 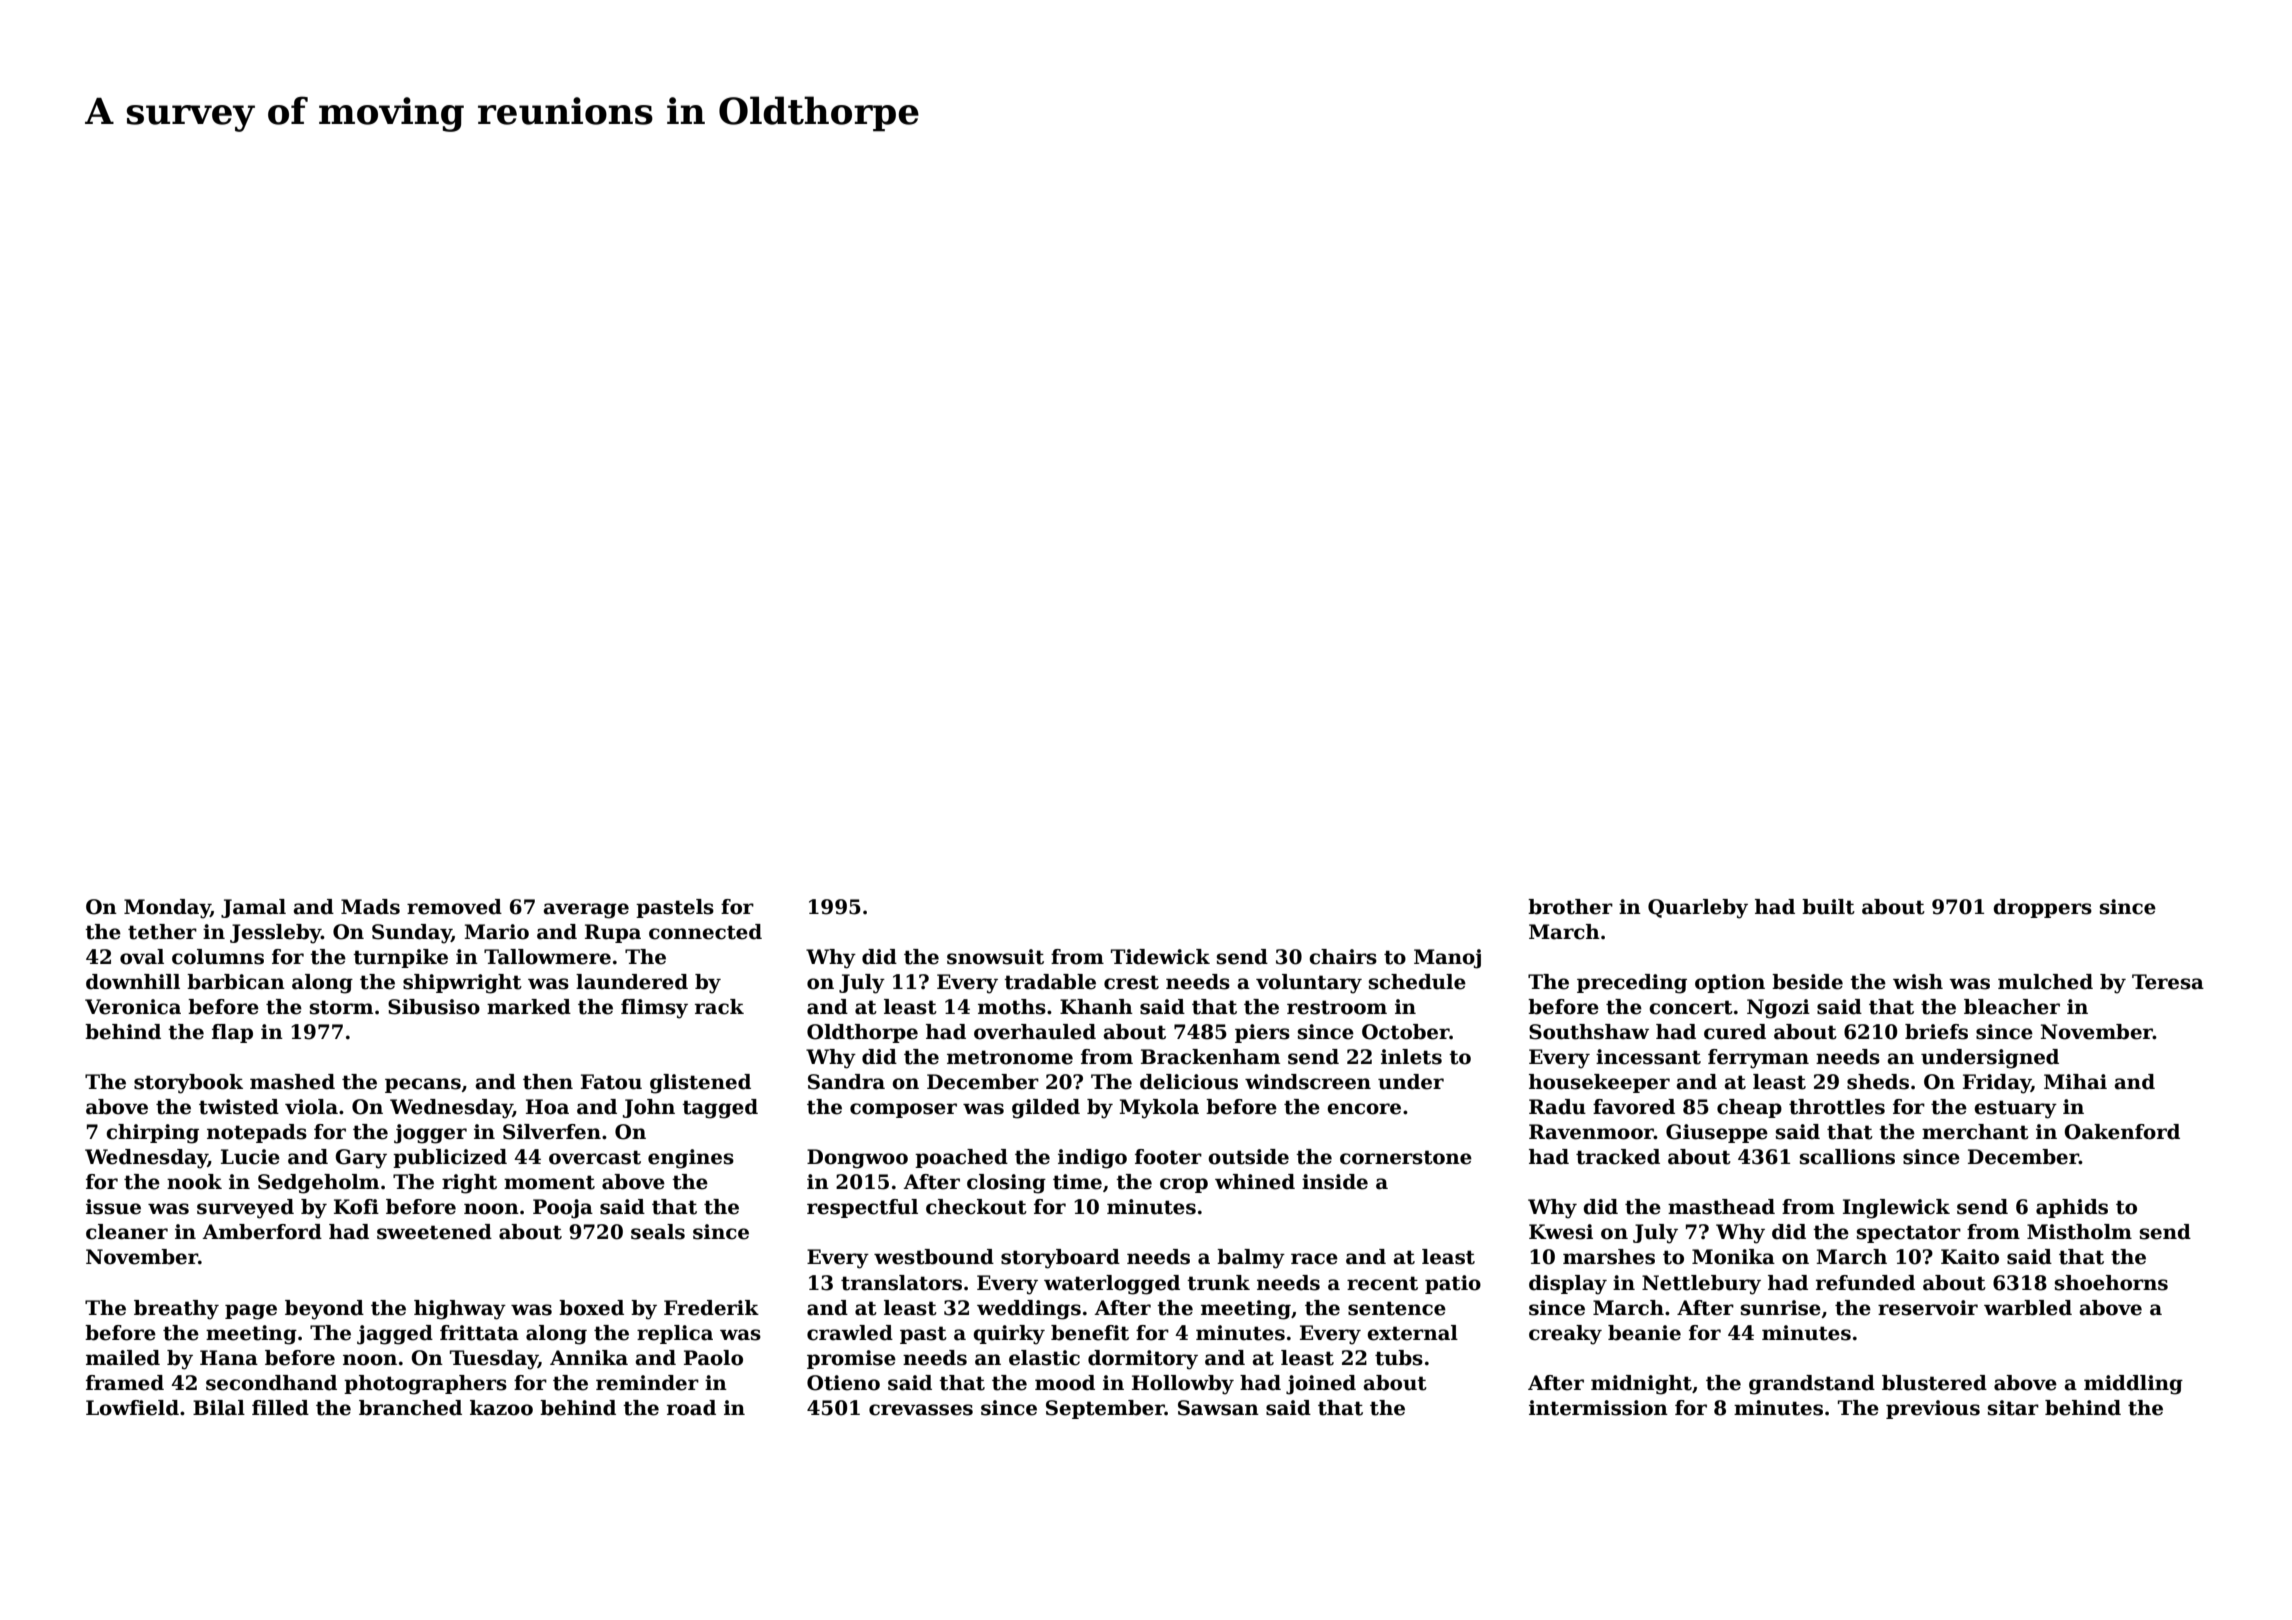 I want to click on incessant, so click(x=1648, y=1057).
